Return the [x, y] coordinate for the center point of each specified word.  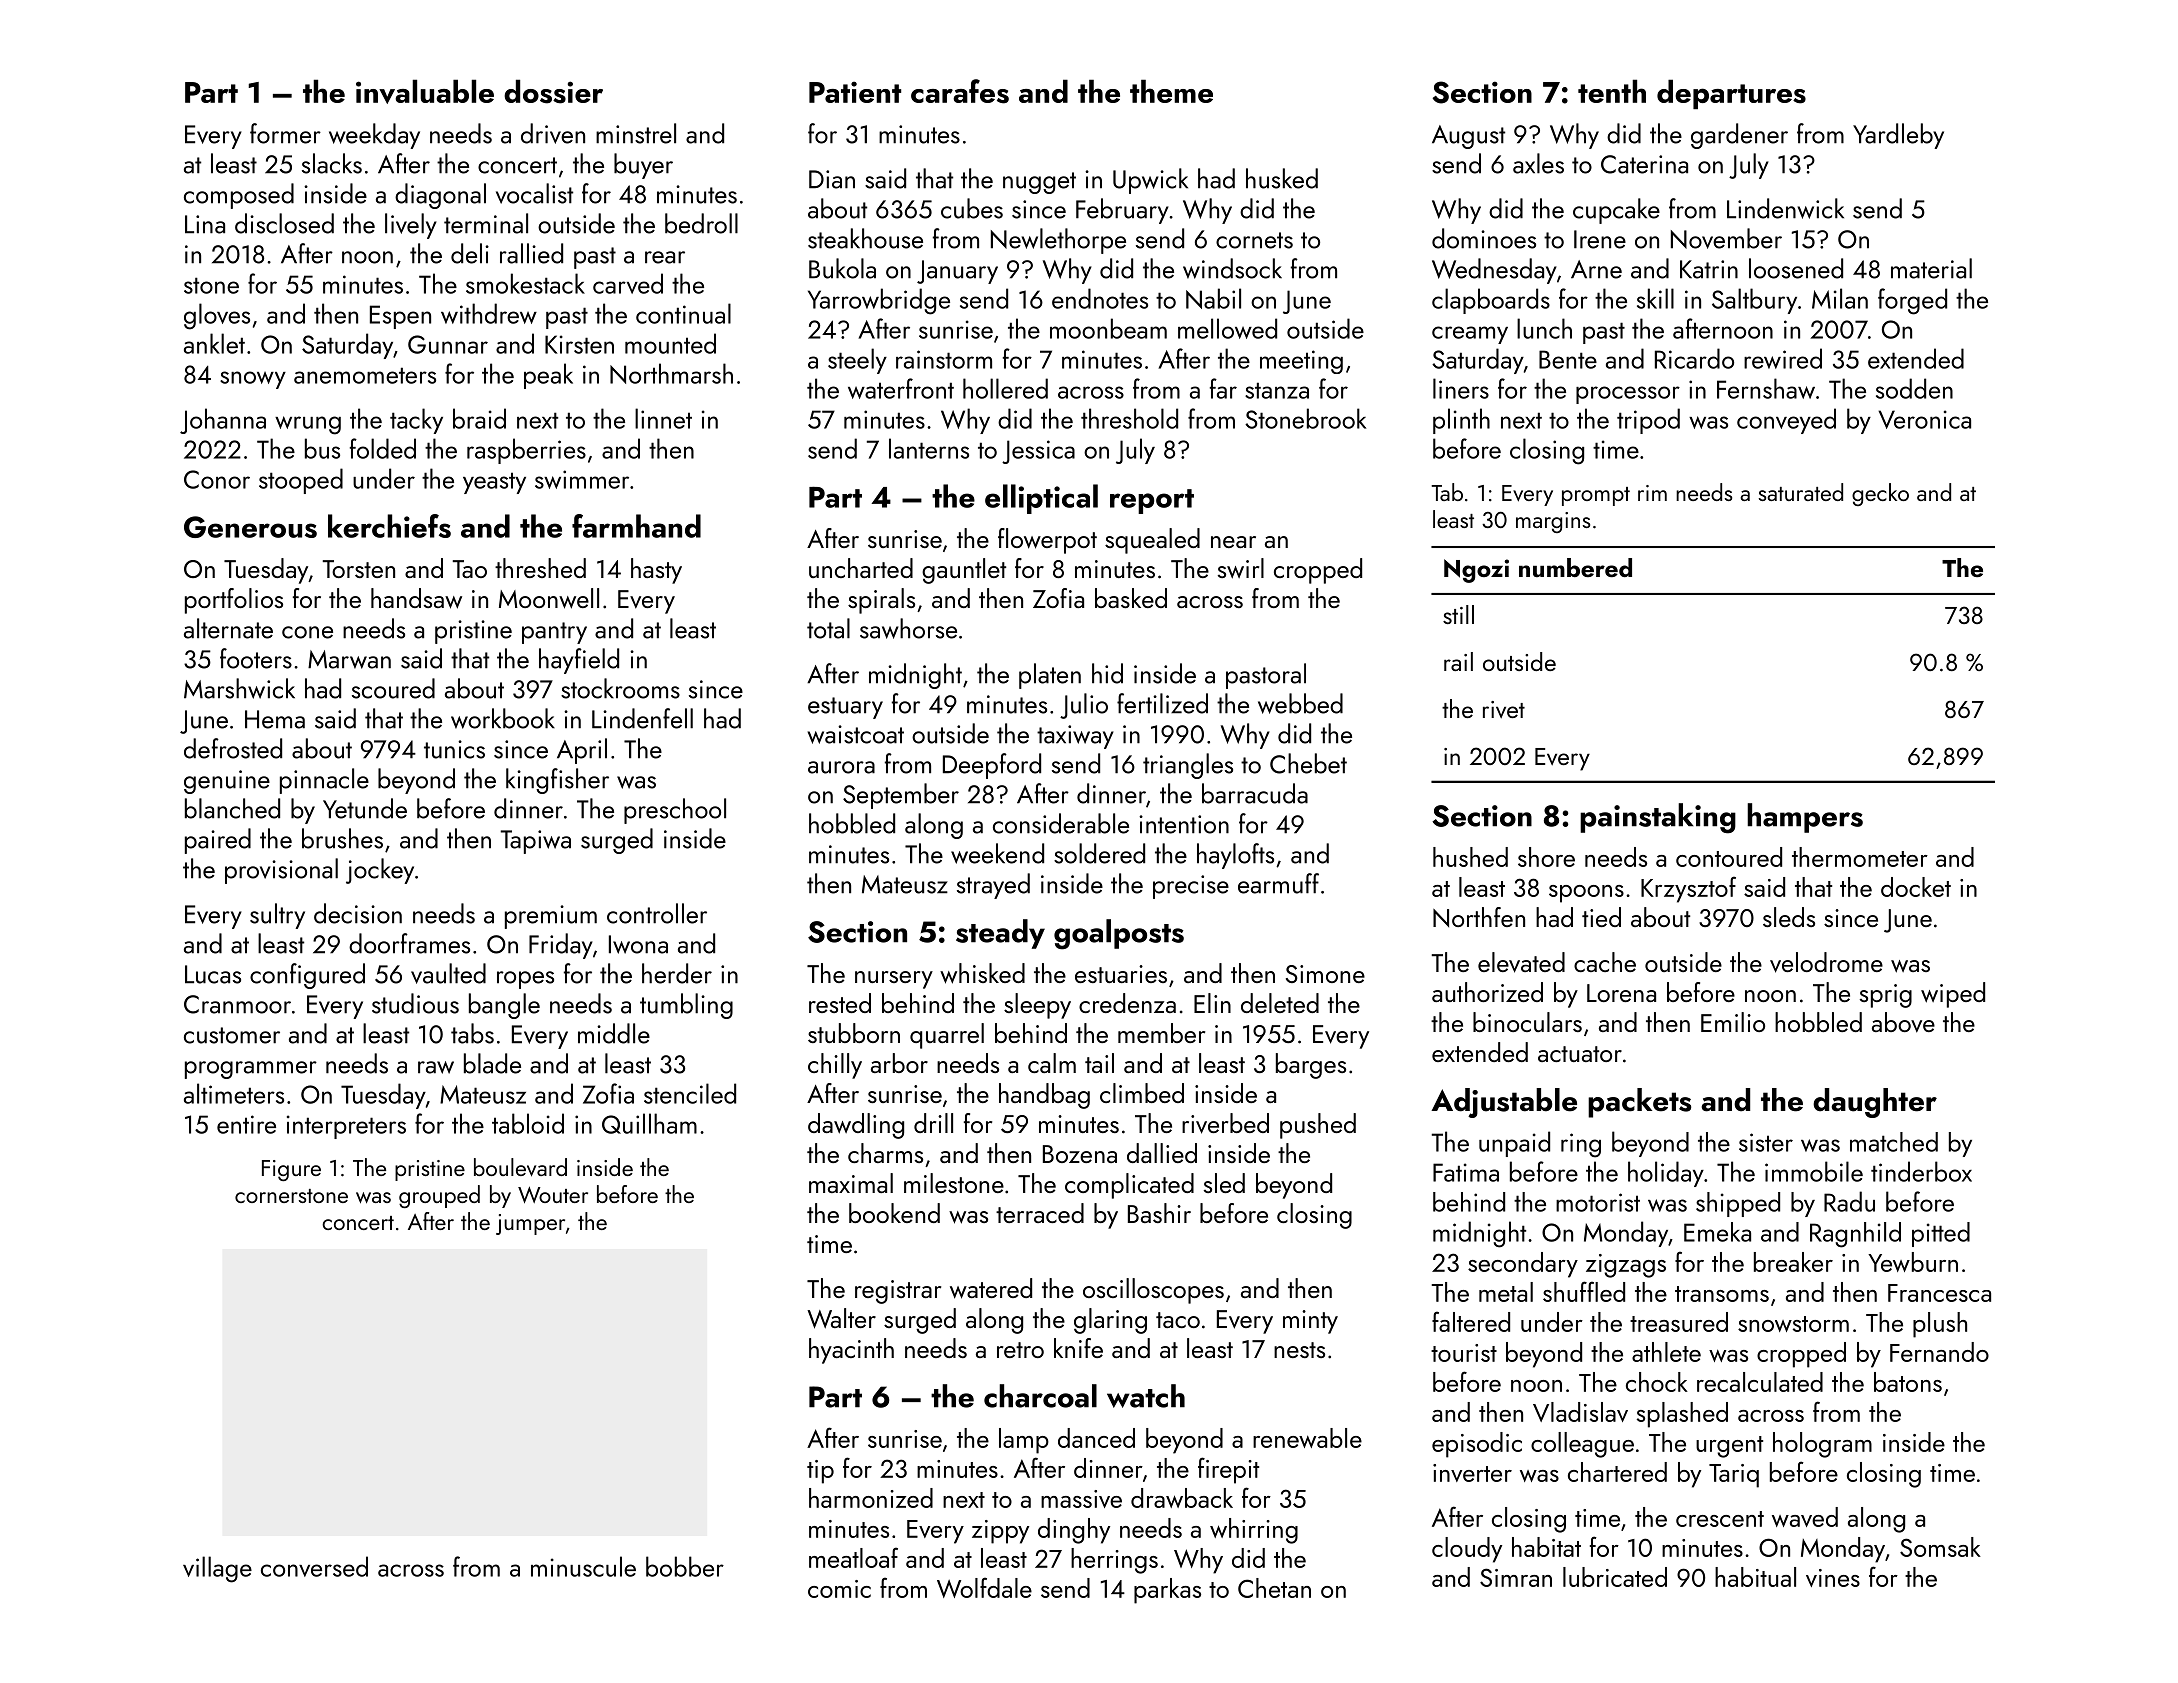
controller [657, 913]
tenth [1612, 91]
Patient [855, 92]
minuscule [583, 1566]
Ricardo [1694, 358]
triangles [1188, 766]
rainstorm [944, 359]
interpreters [346, 1127]
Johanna [223, 421]
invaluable [425, 91]
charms [885, 1153]
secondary [1523, 1265]
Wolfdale [984, 1587]
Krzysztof [1688, 889]
